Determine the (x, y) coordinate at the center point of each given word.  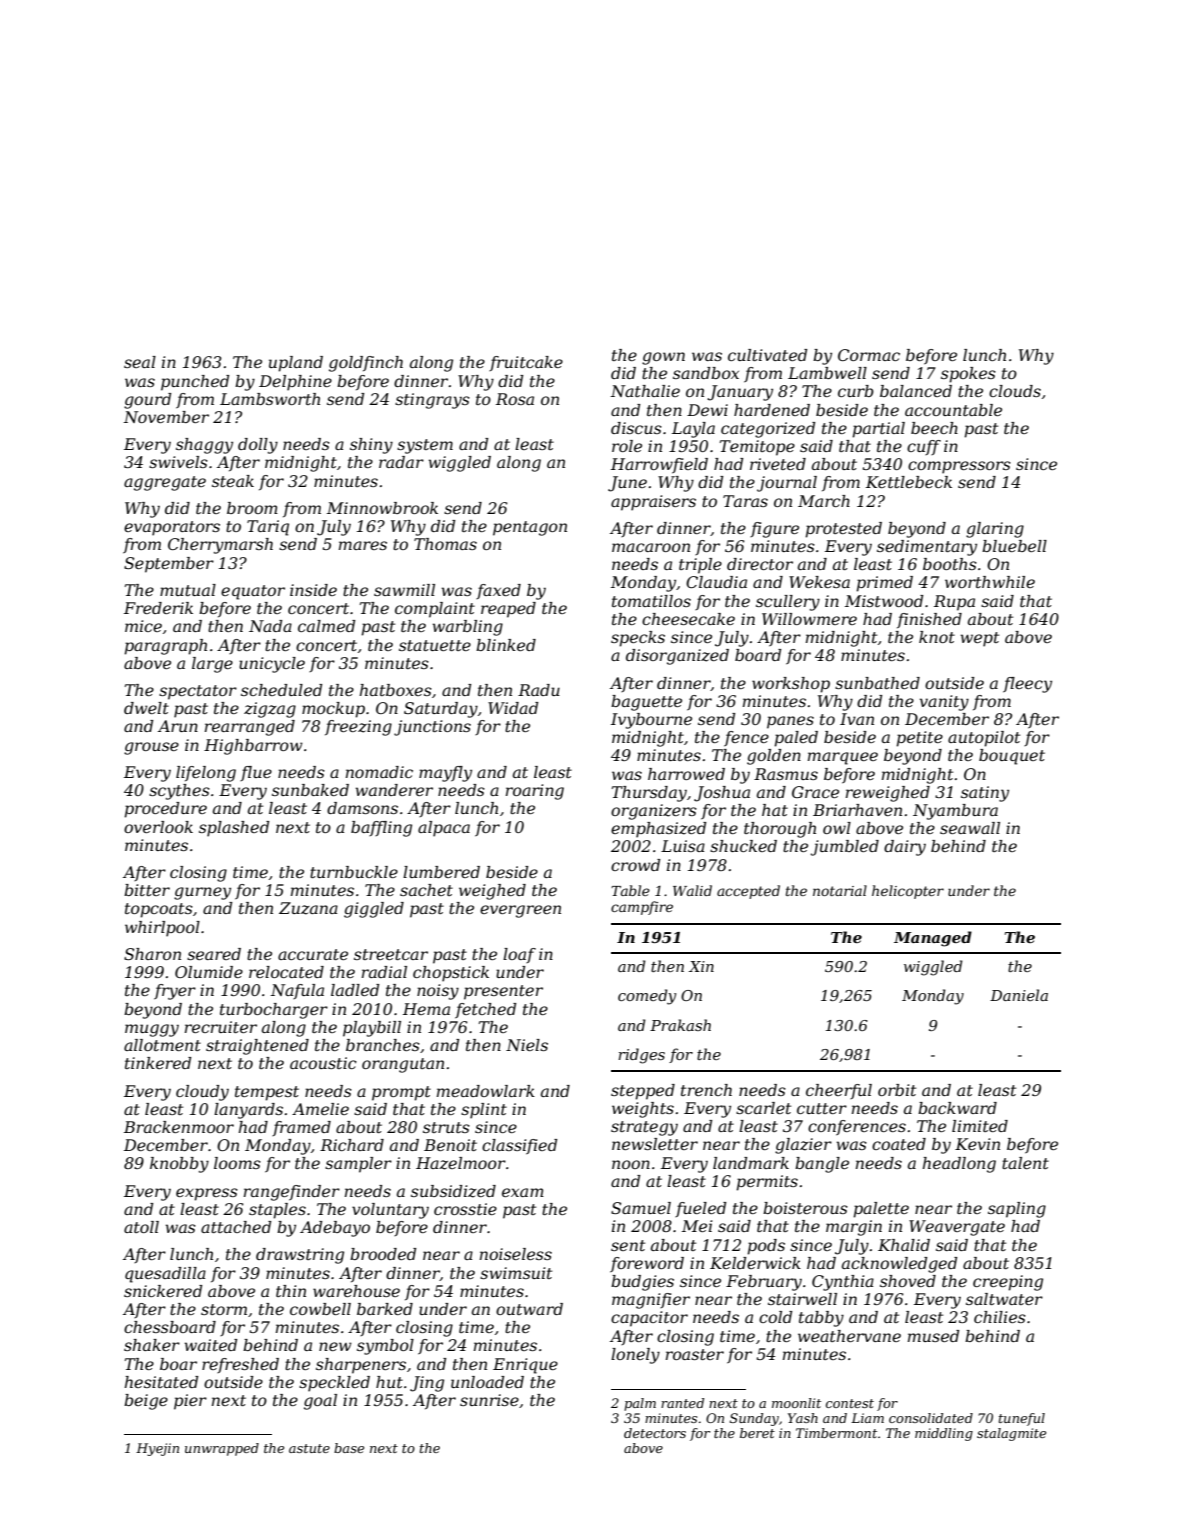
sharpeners (361, 1366)
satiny (985, 794)
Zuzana (308, 908)
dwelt (146, 708)
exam (523, 1192)
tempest (267, 1093)
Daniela (1019, 995)
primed (884, 584)
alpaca (444, 829)
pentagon (530, 528)
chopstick (451, 974)
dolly (258, 446)
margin (854, 1228)
